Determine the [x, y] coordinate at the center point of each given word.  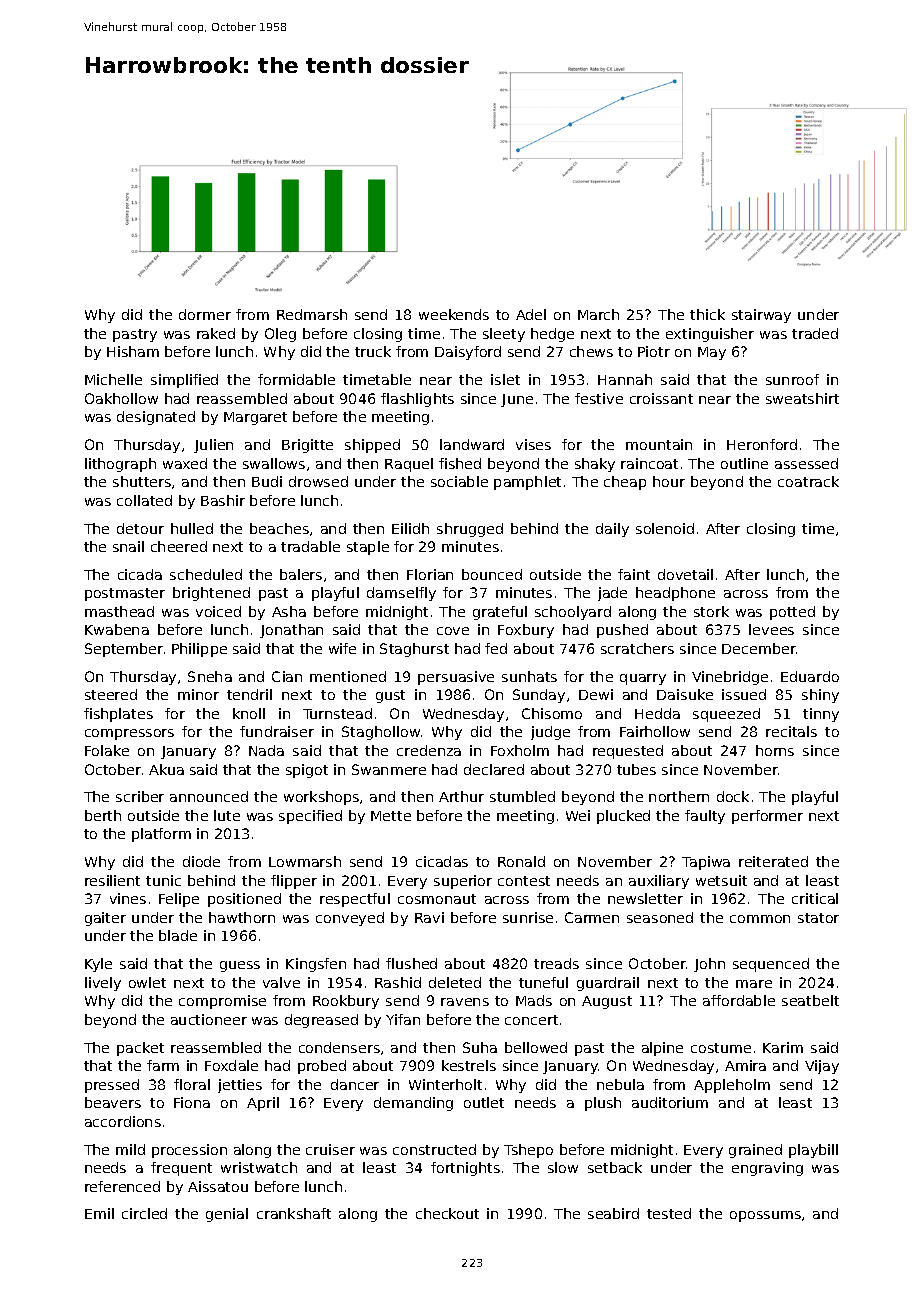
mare [754, 984]
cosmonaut [437, 899]
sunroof [792, 379]
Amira [745, 1065]
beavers [113, 1102]
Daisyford [468, 353]
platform [161, 835]
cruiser [330, 1149]
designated [156, 418]
